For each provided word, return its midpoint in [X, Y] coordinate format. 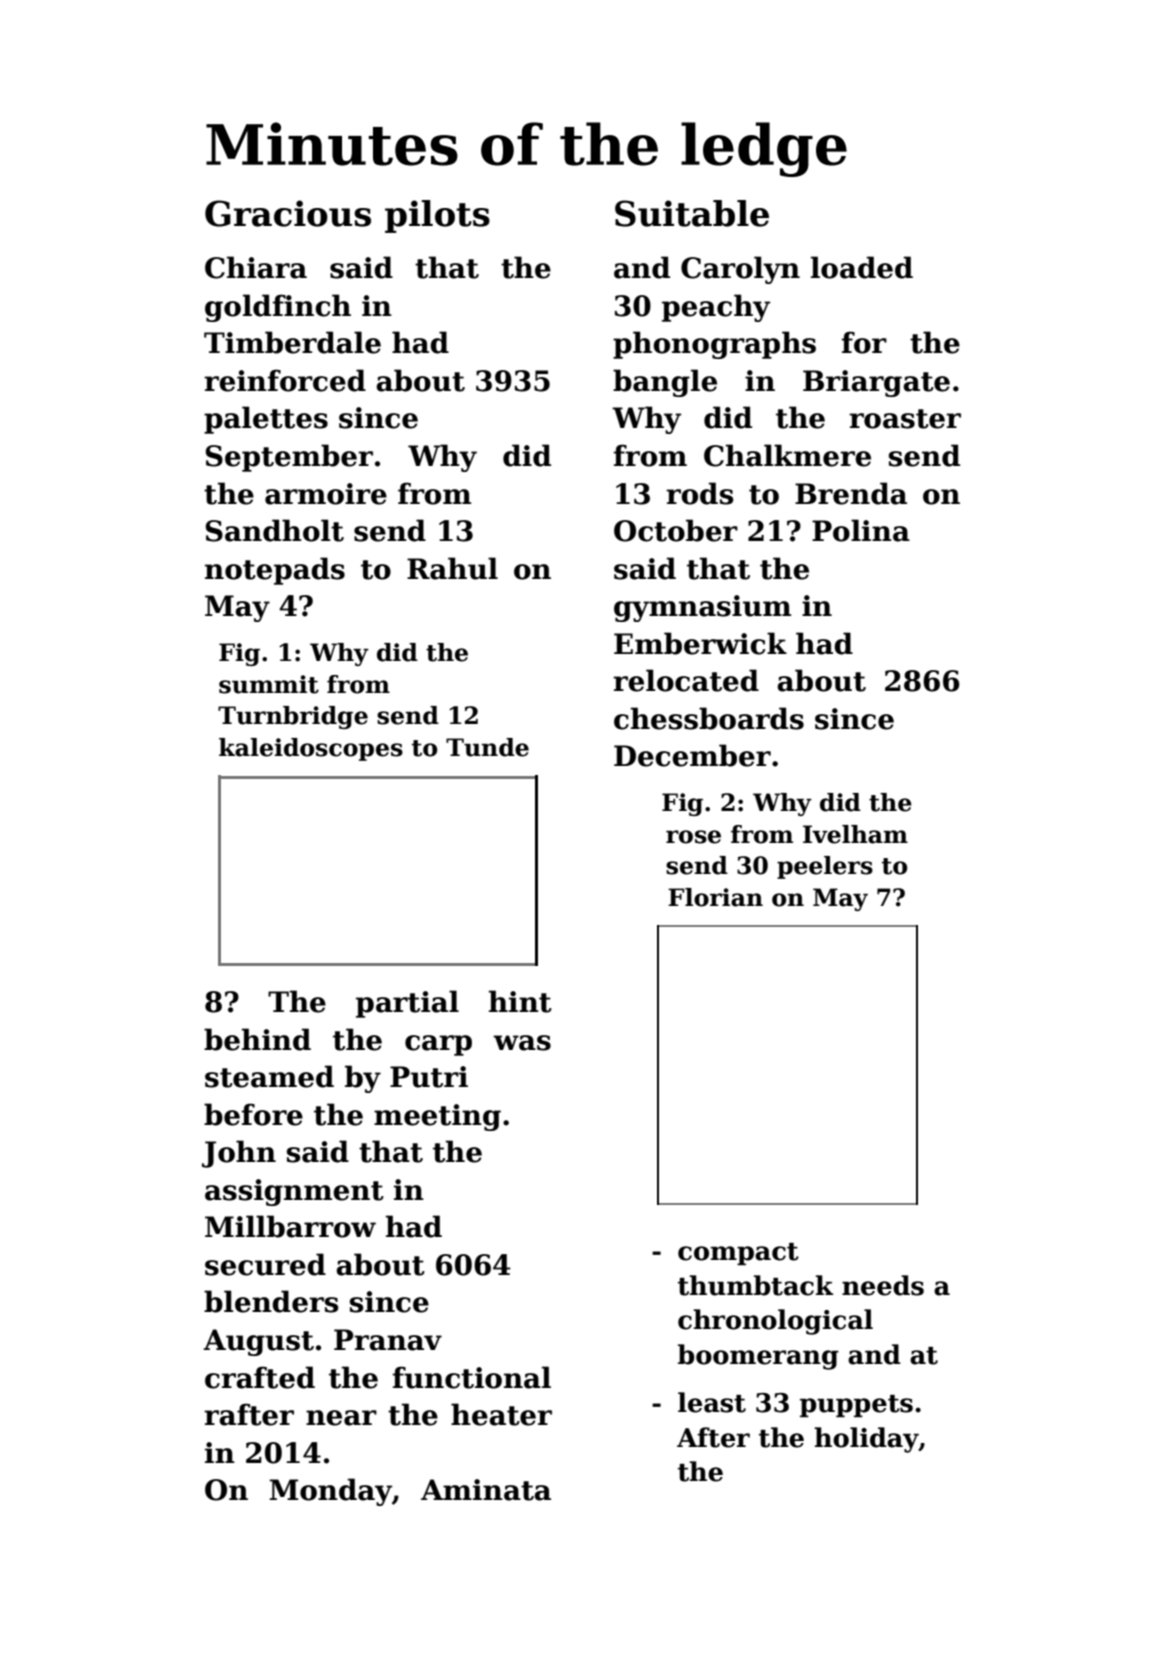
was [522, 1043]
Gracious [288, 213]
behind [257, 1039]
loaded [862, 267]
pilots [437, 216]
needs [883, 1285]
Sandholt [274, 530]
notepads [275, 571]
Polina [861, 530]
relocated [686, 680]
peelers [825, 867]
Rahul [452, 568]
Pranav [388, 1340]
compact [738, 1254]
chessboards [709, 718]
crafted [260, 1377]
